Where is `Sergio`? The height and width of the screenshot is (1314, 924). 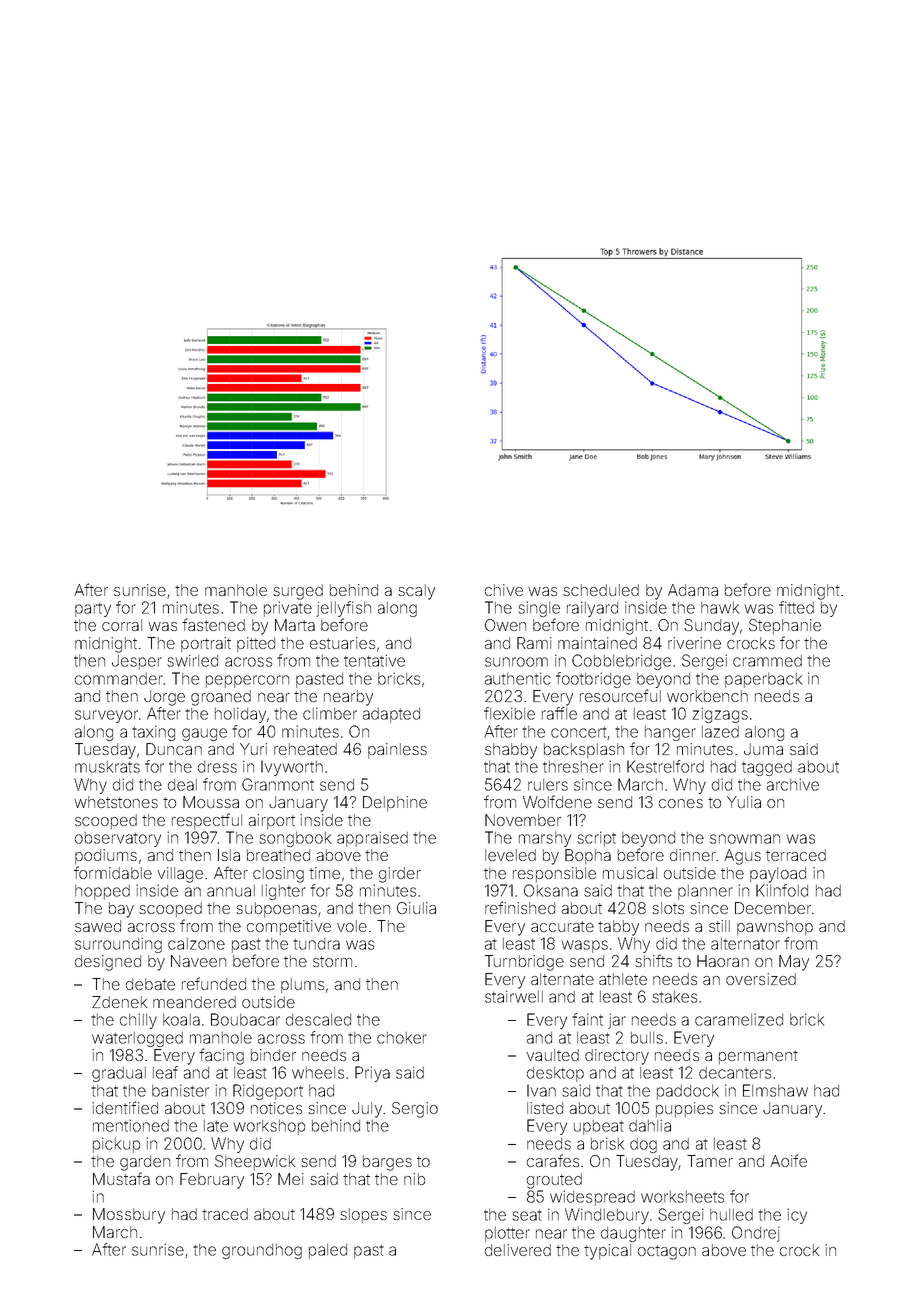
Sergio is located at coordinates (415, 1110).
